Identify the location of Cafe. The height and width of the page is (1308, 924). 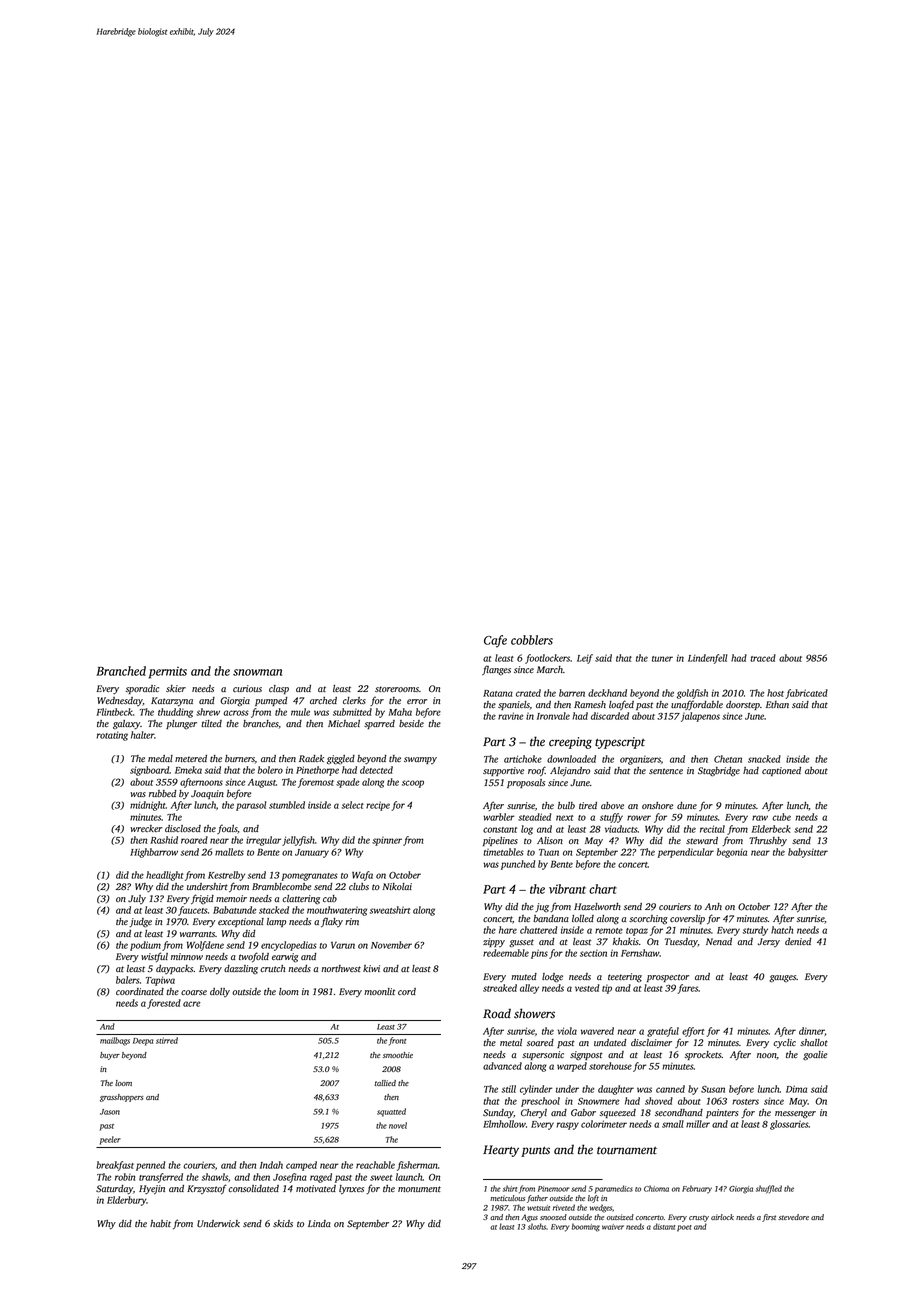
(495, 641).
